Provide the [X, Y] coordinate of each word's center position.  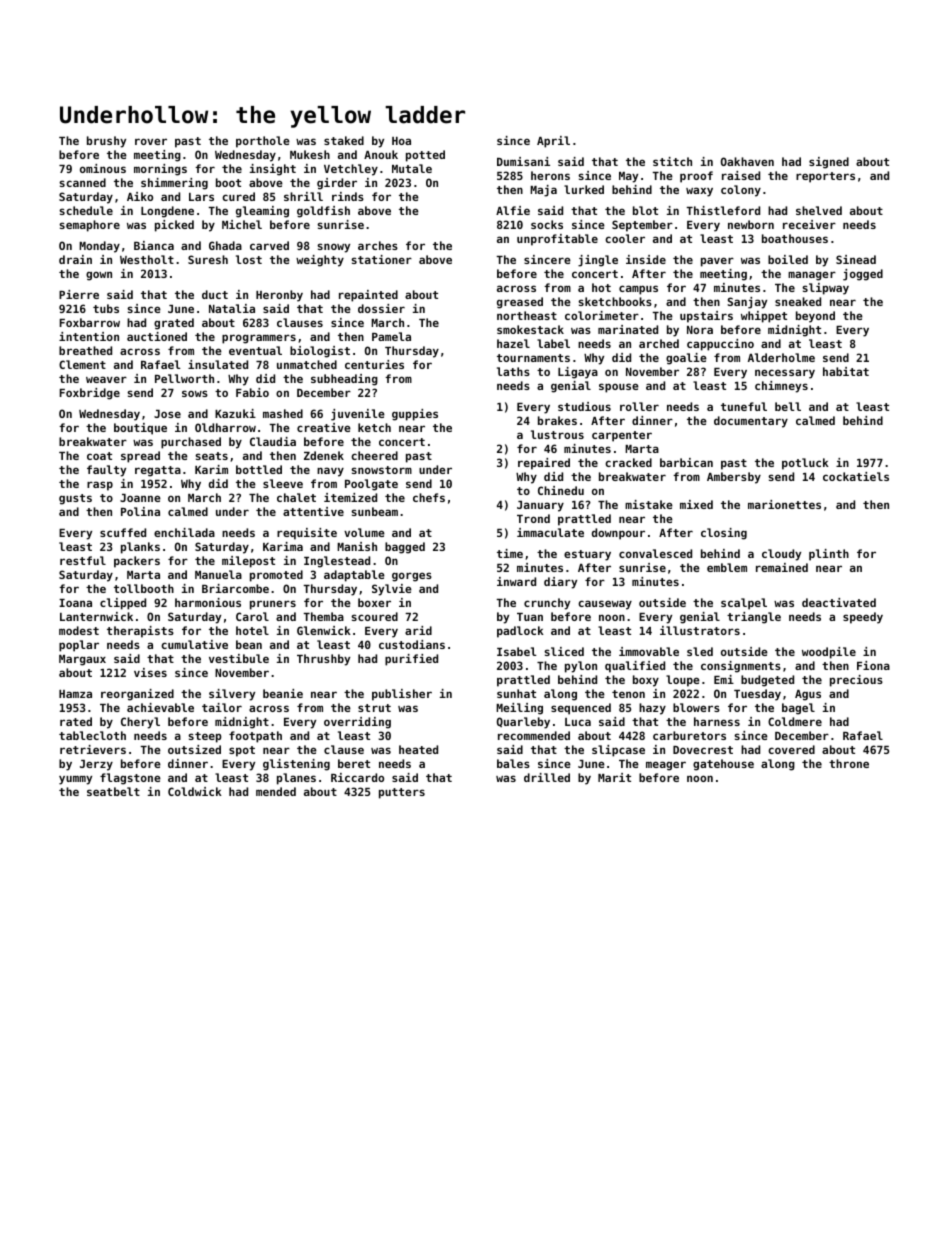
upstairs [706, 317]
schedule [86, 210]
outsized [194, 749]
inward [516, 581]
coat [99, 456]
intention [89, 336]
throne [849, 763]
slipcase [618, 751]
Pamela [391, 336]
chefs [429, 497]
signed [829, 163]
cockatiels [856, 476]
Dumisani [523, 161]
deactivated [839, 602]
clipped [123, 604]
